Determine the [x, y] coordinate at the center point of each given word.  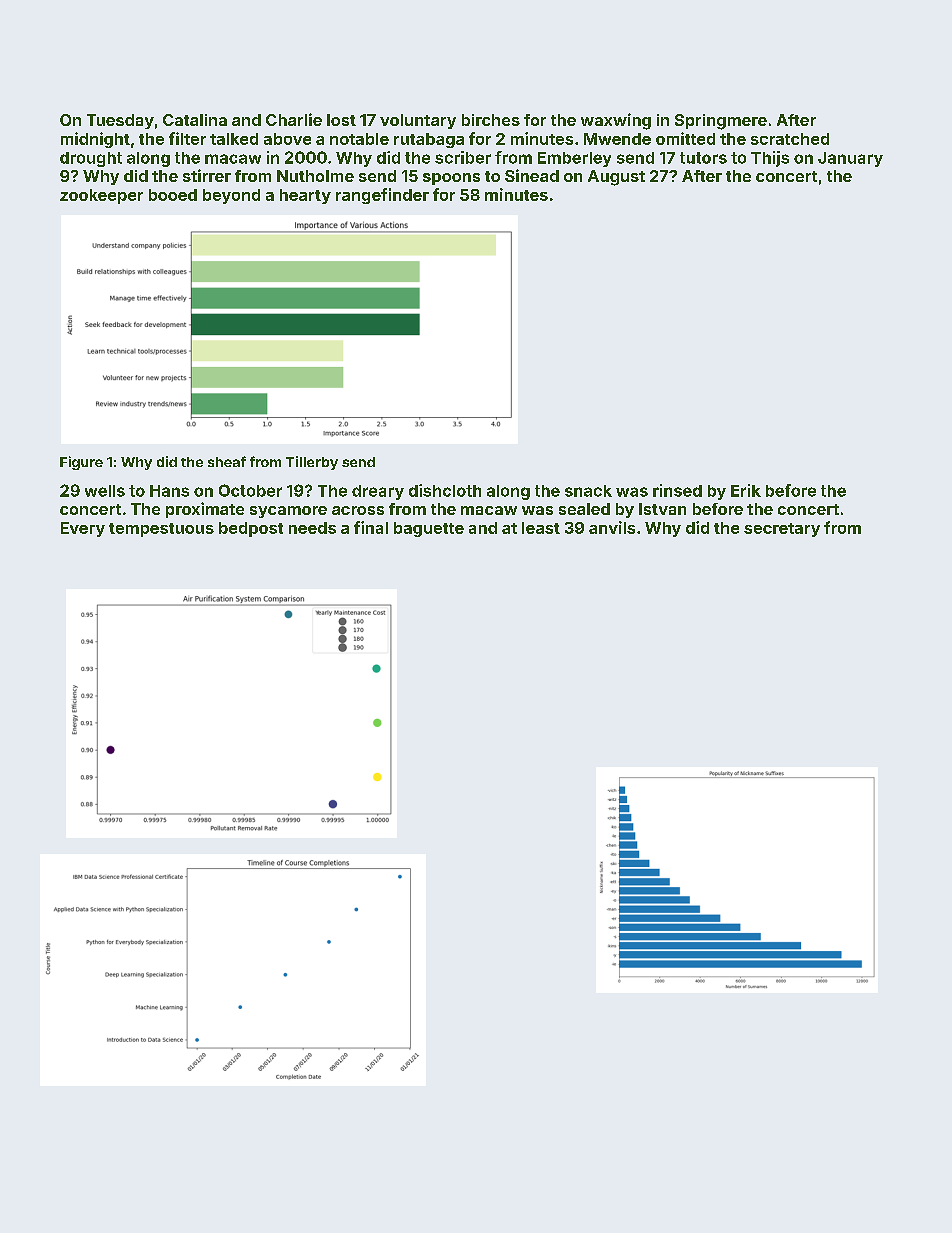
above [287, 139]
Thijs [770, 159]
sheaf [227, 461]
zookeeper [101, 196]
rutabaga [429, 140]
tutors [703, 158]
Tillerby [312, 463]
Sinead [532, 175]
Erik [746, 490]
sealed [584, 509]
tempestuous [161, 530]
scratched [790, 139]
